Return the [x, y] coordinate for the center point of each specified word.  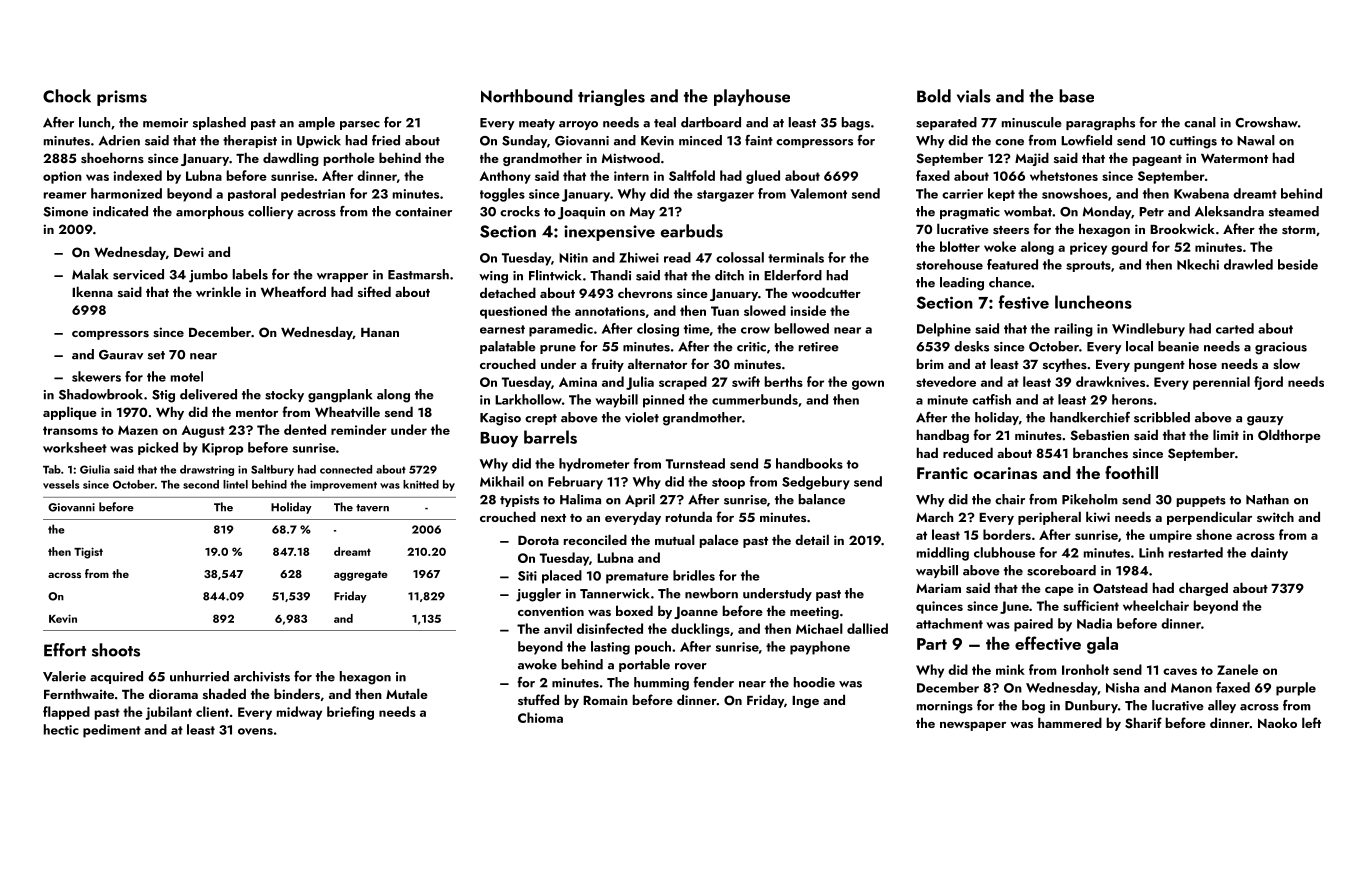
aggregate [361, 576]
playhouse [752, 97]
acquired [116, 677]
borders [1007, 534]
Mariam [938, 588]
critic [751, 347]
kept [1001, 194]
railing [1074, 330]
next [553, 518]
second [201, 484]
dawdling [291, 159]
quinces [939, 607]
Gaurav [121, 355]
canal [1200, 122]
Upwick [319, 141]
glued [763, 177]
